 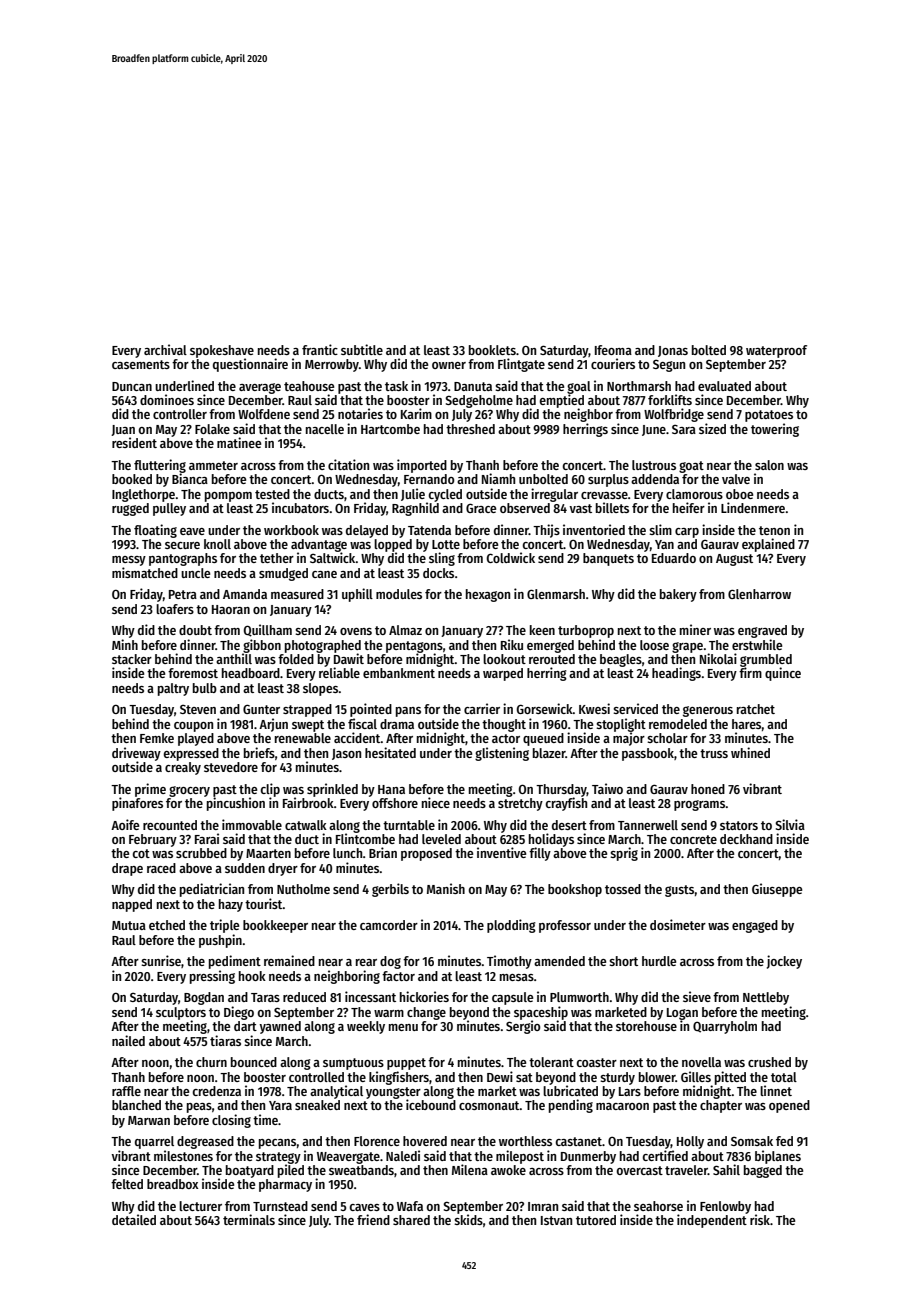 I want to click on queued, so click(x=543, y=739).
